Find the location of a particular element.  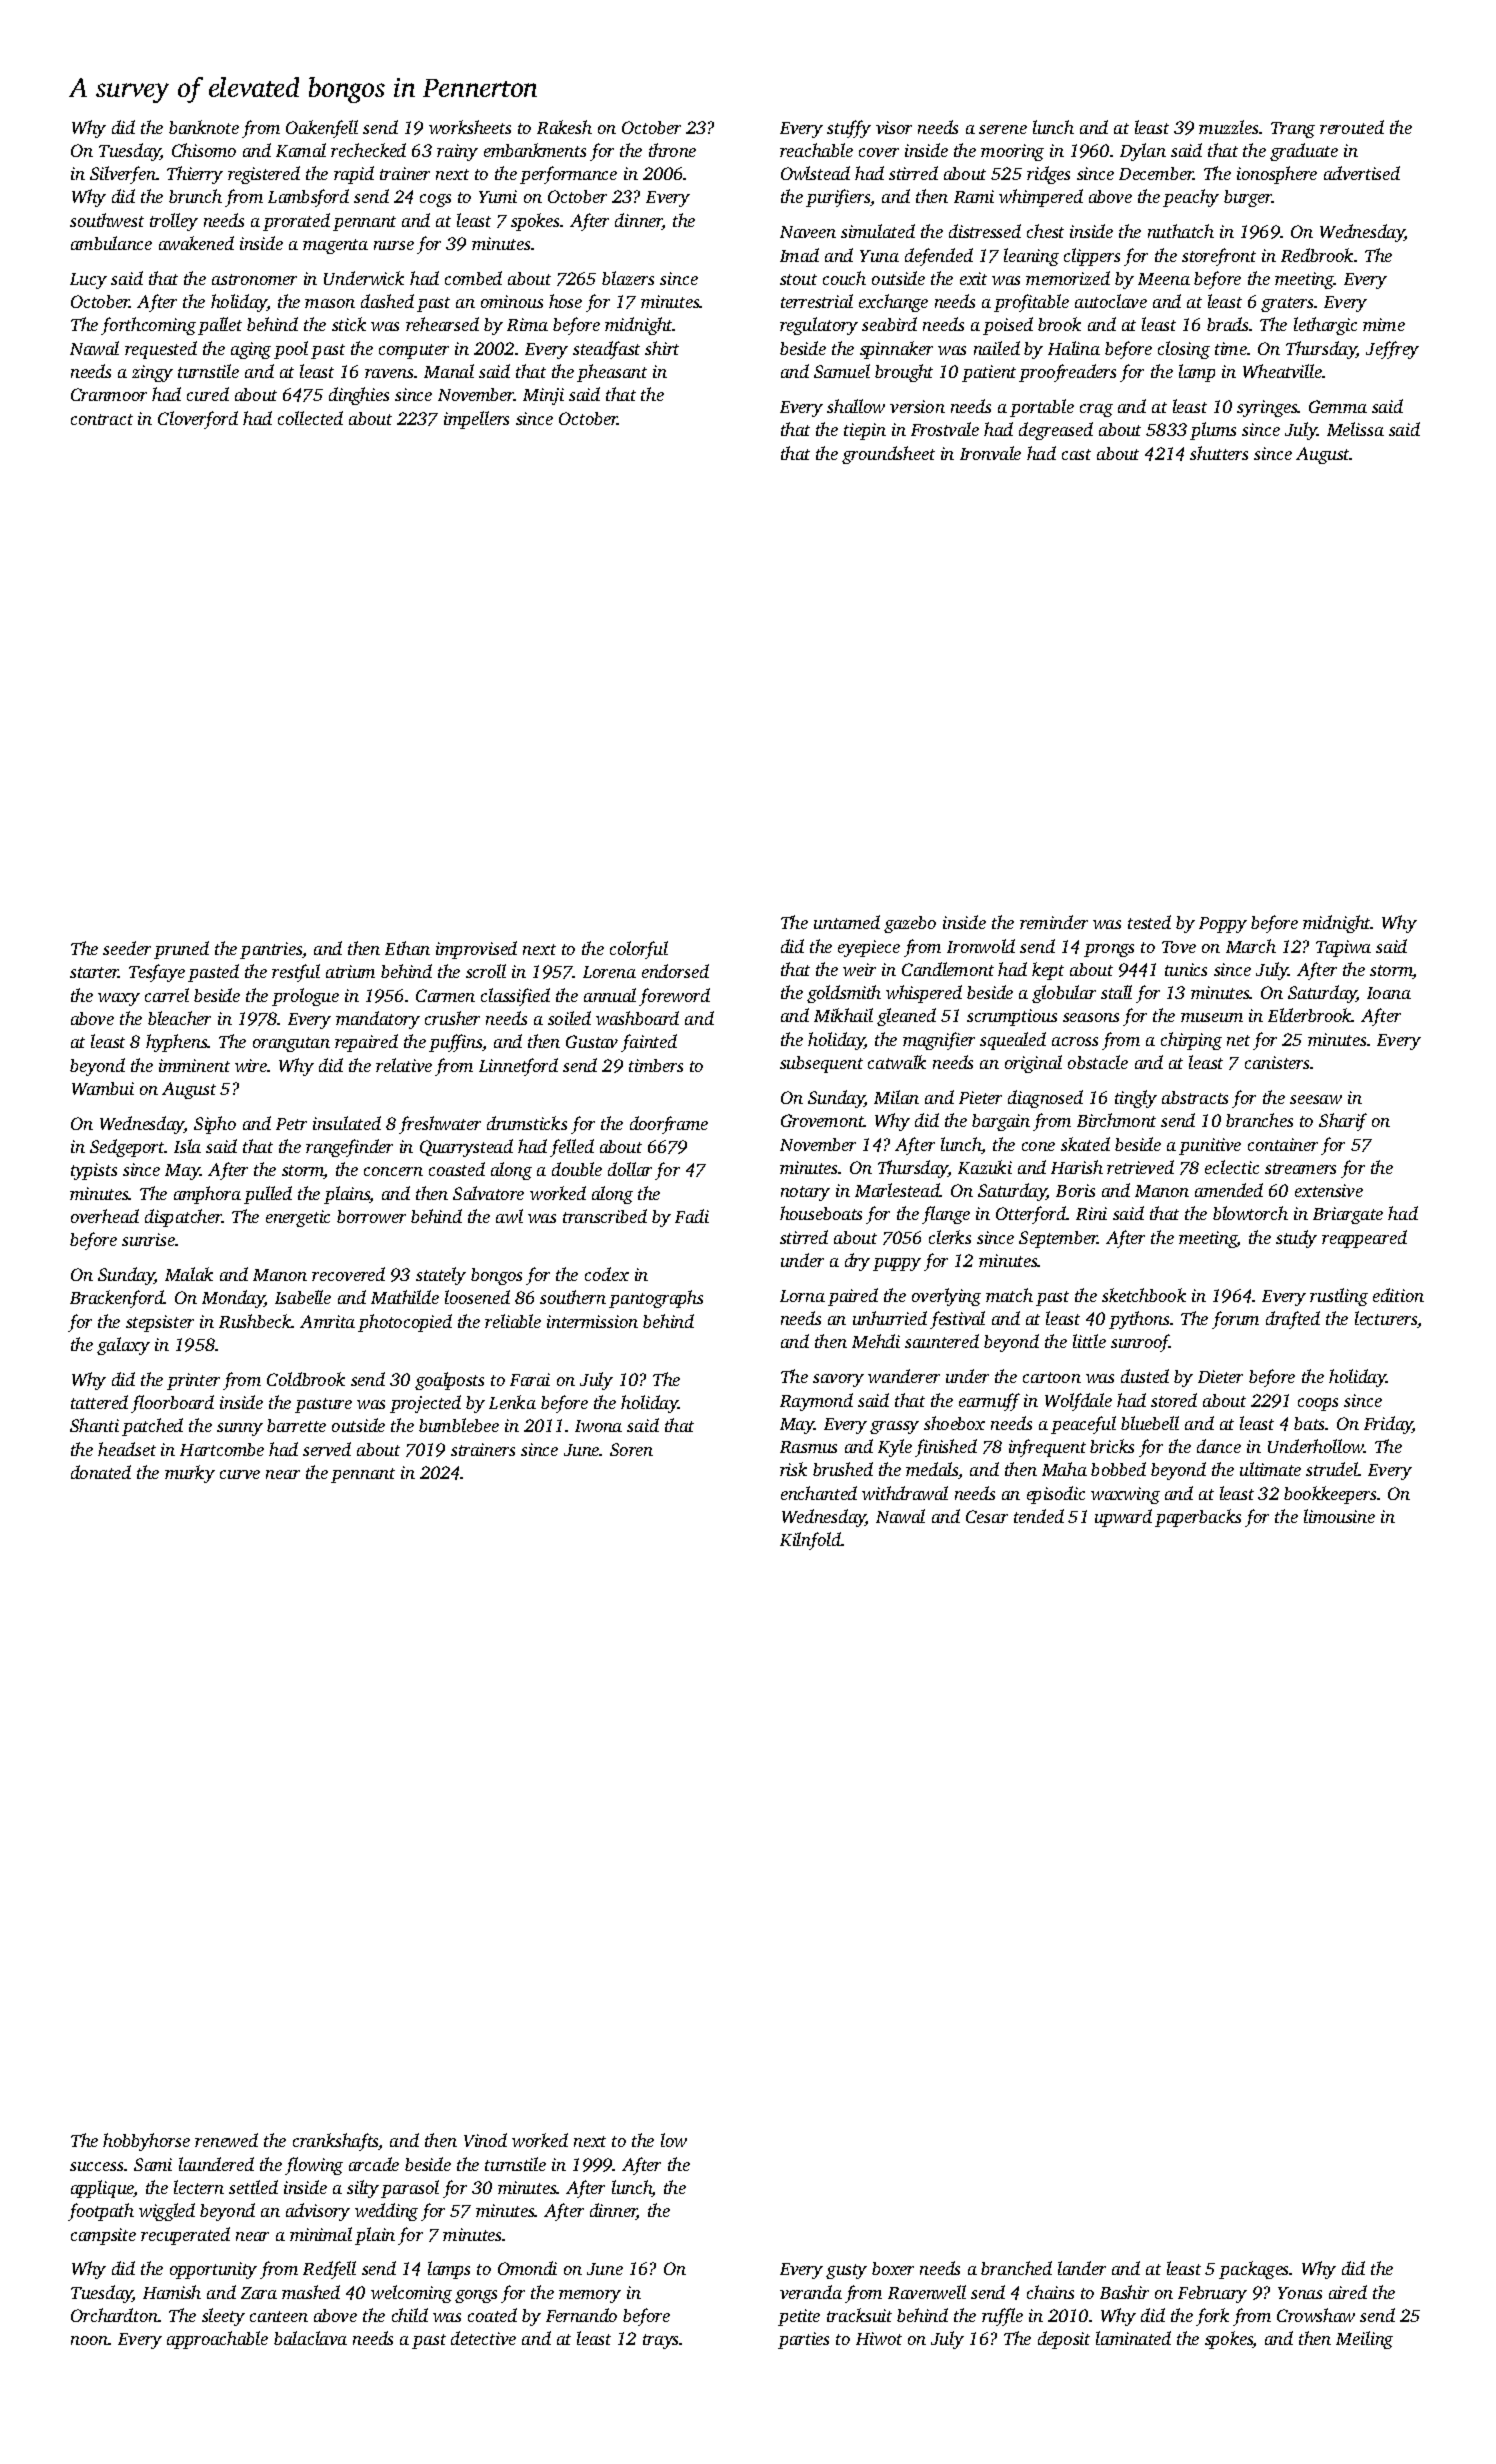

syringes is located at coordinates (1267, 408).
